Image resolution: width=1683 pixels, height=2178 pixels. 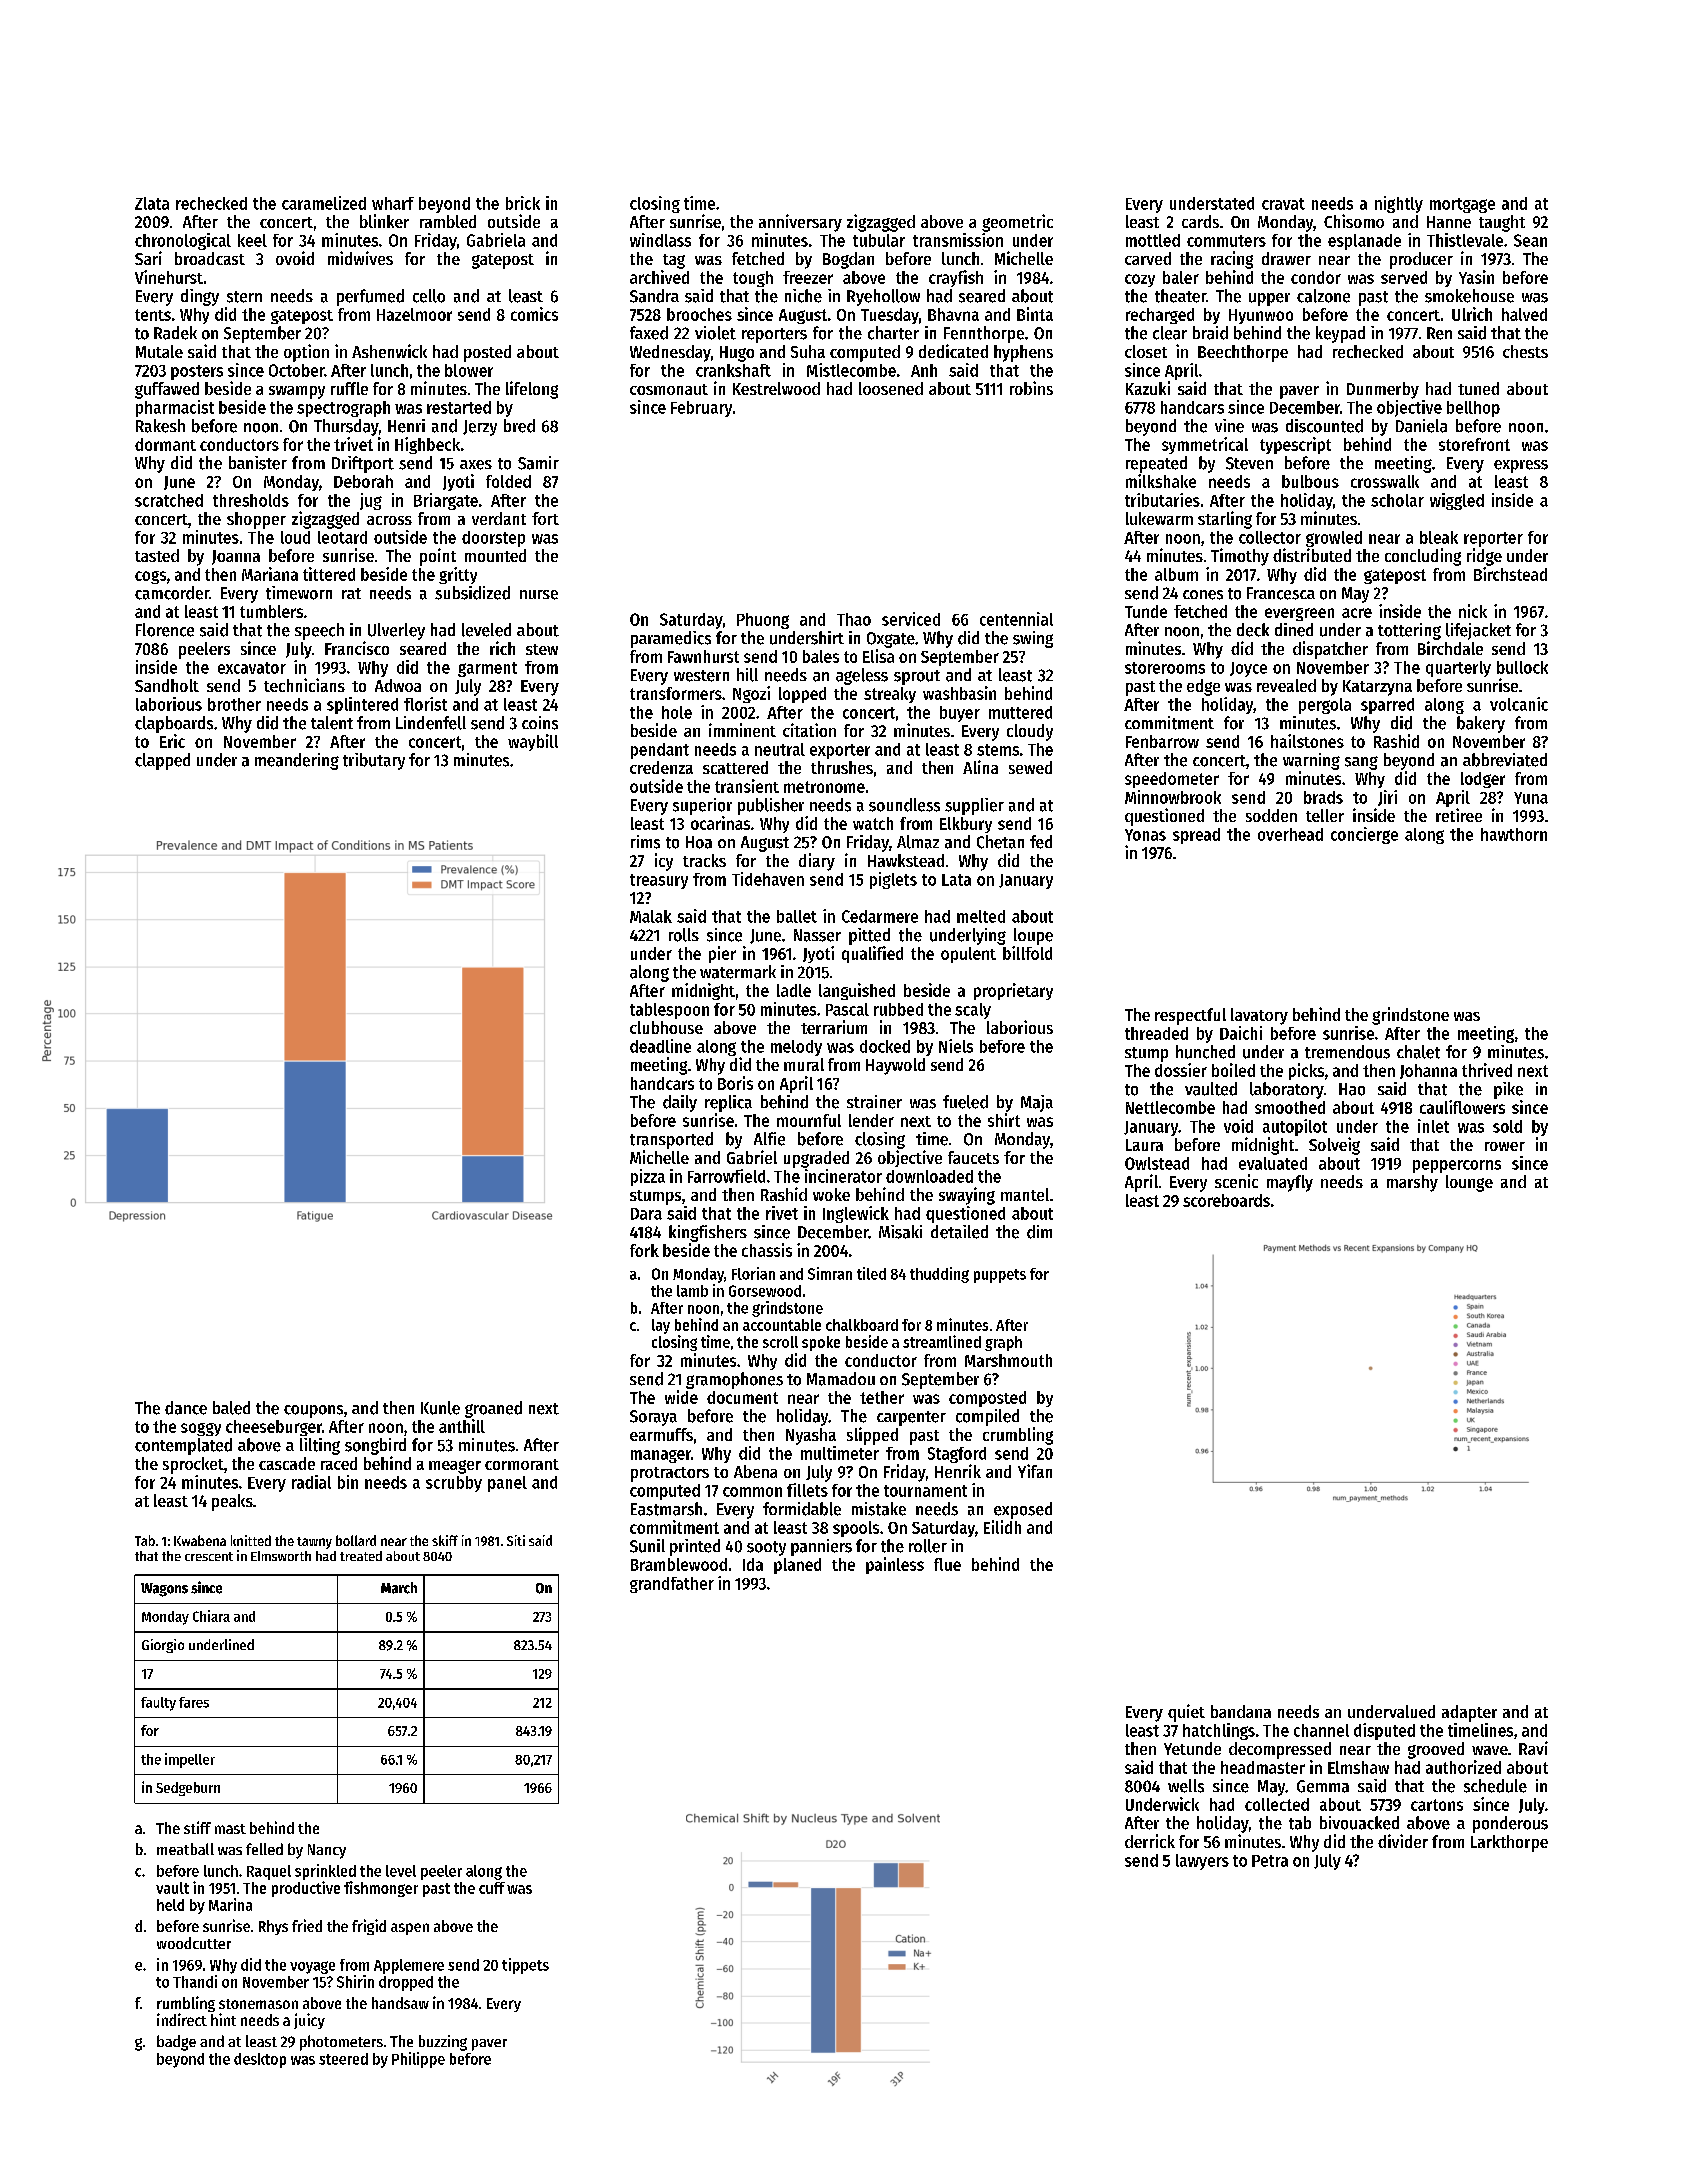 What do you see at coordinates (1023, 1510) in the screenshot?
I see `exposed` at bounding box center [1023, 1510].
